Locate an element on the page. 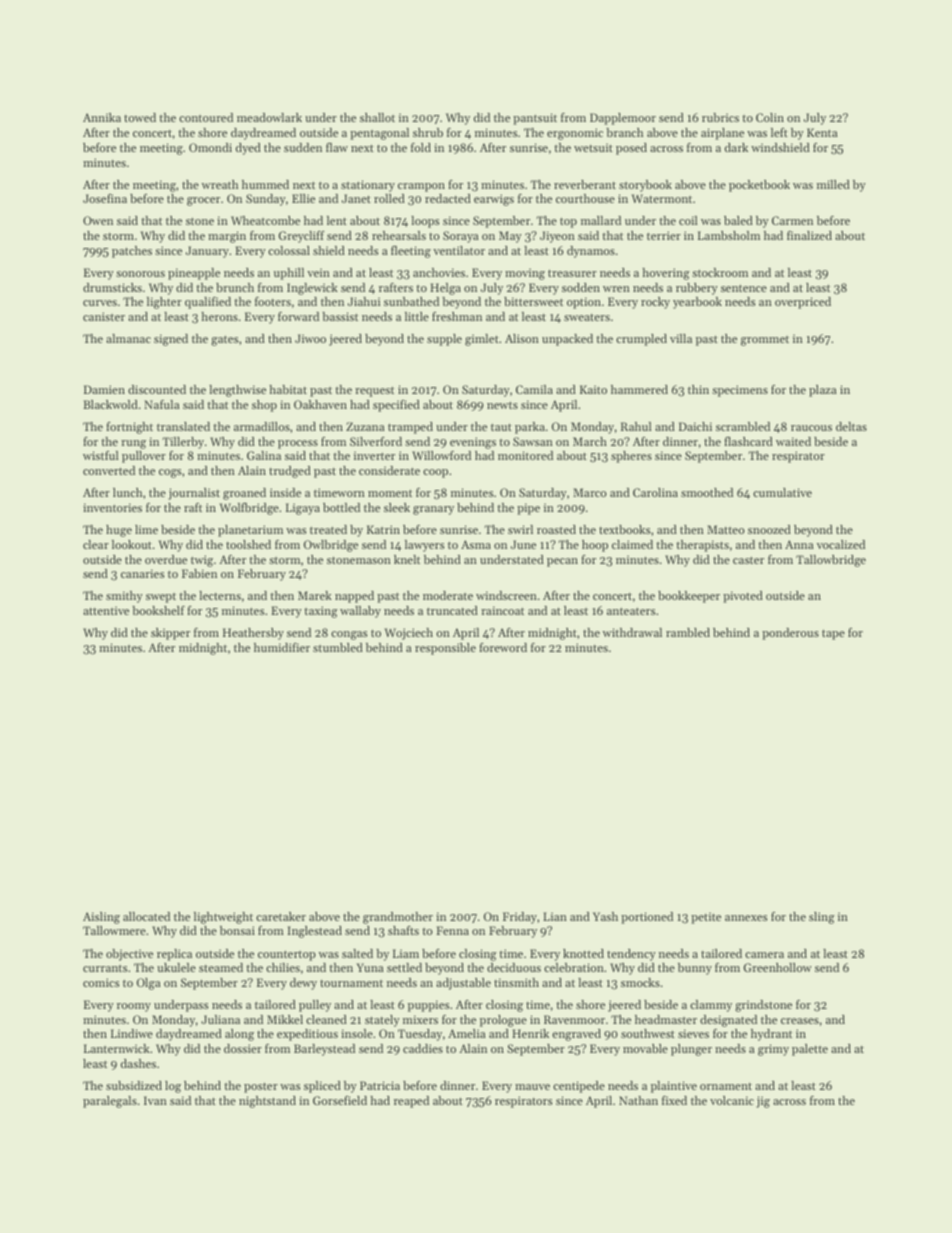 This image has height=1233, width=952. lime is located at coordinates (146, 529).
